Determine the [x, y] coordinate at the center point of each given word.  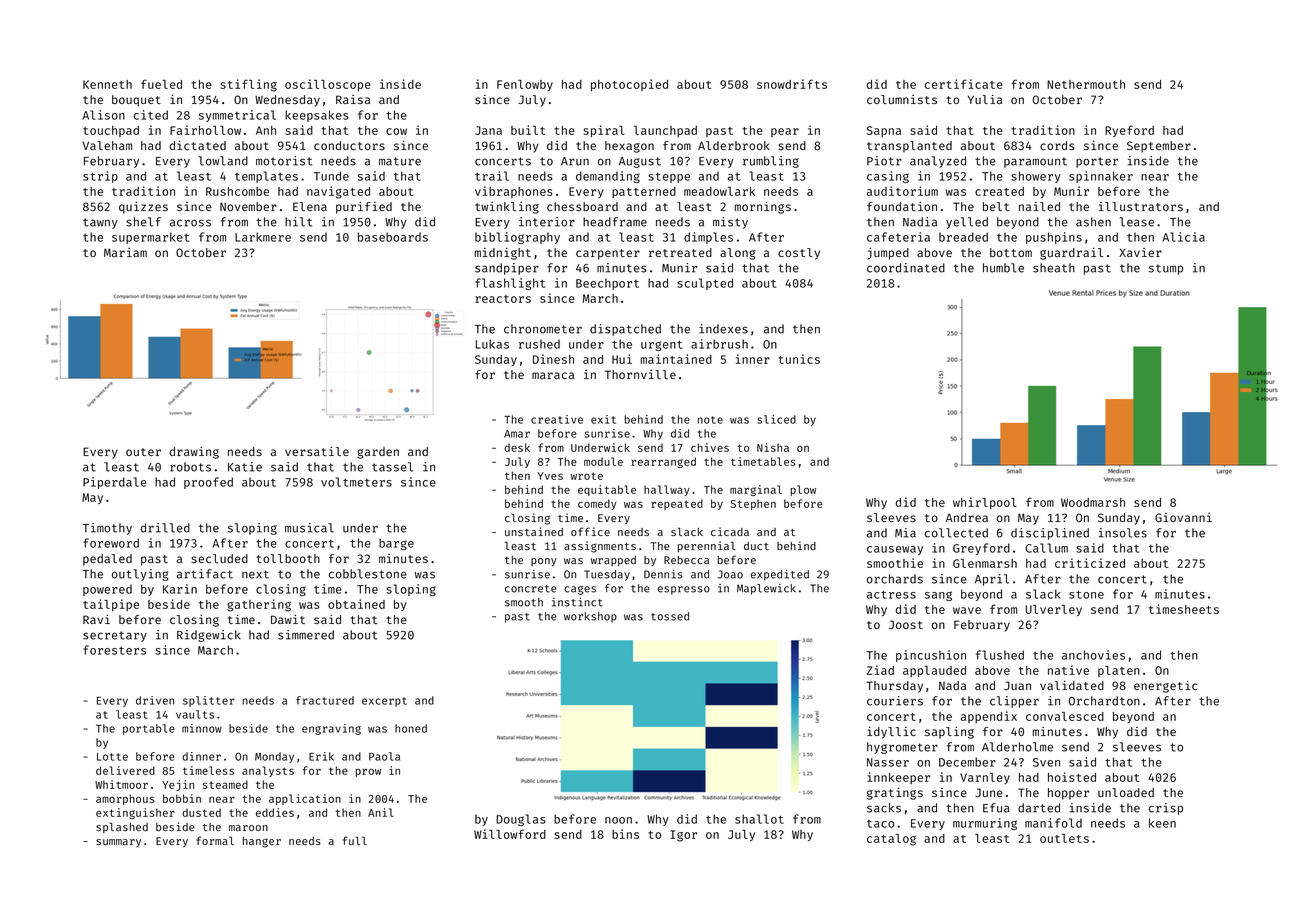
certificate [964, 84]
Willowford [510, 834]
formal [215, 840]
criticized [1090, 563]
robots [190, 467]
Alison [103, 115]
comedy [597, 504]
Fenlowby [525, 85]
